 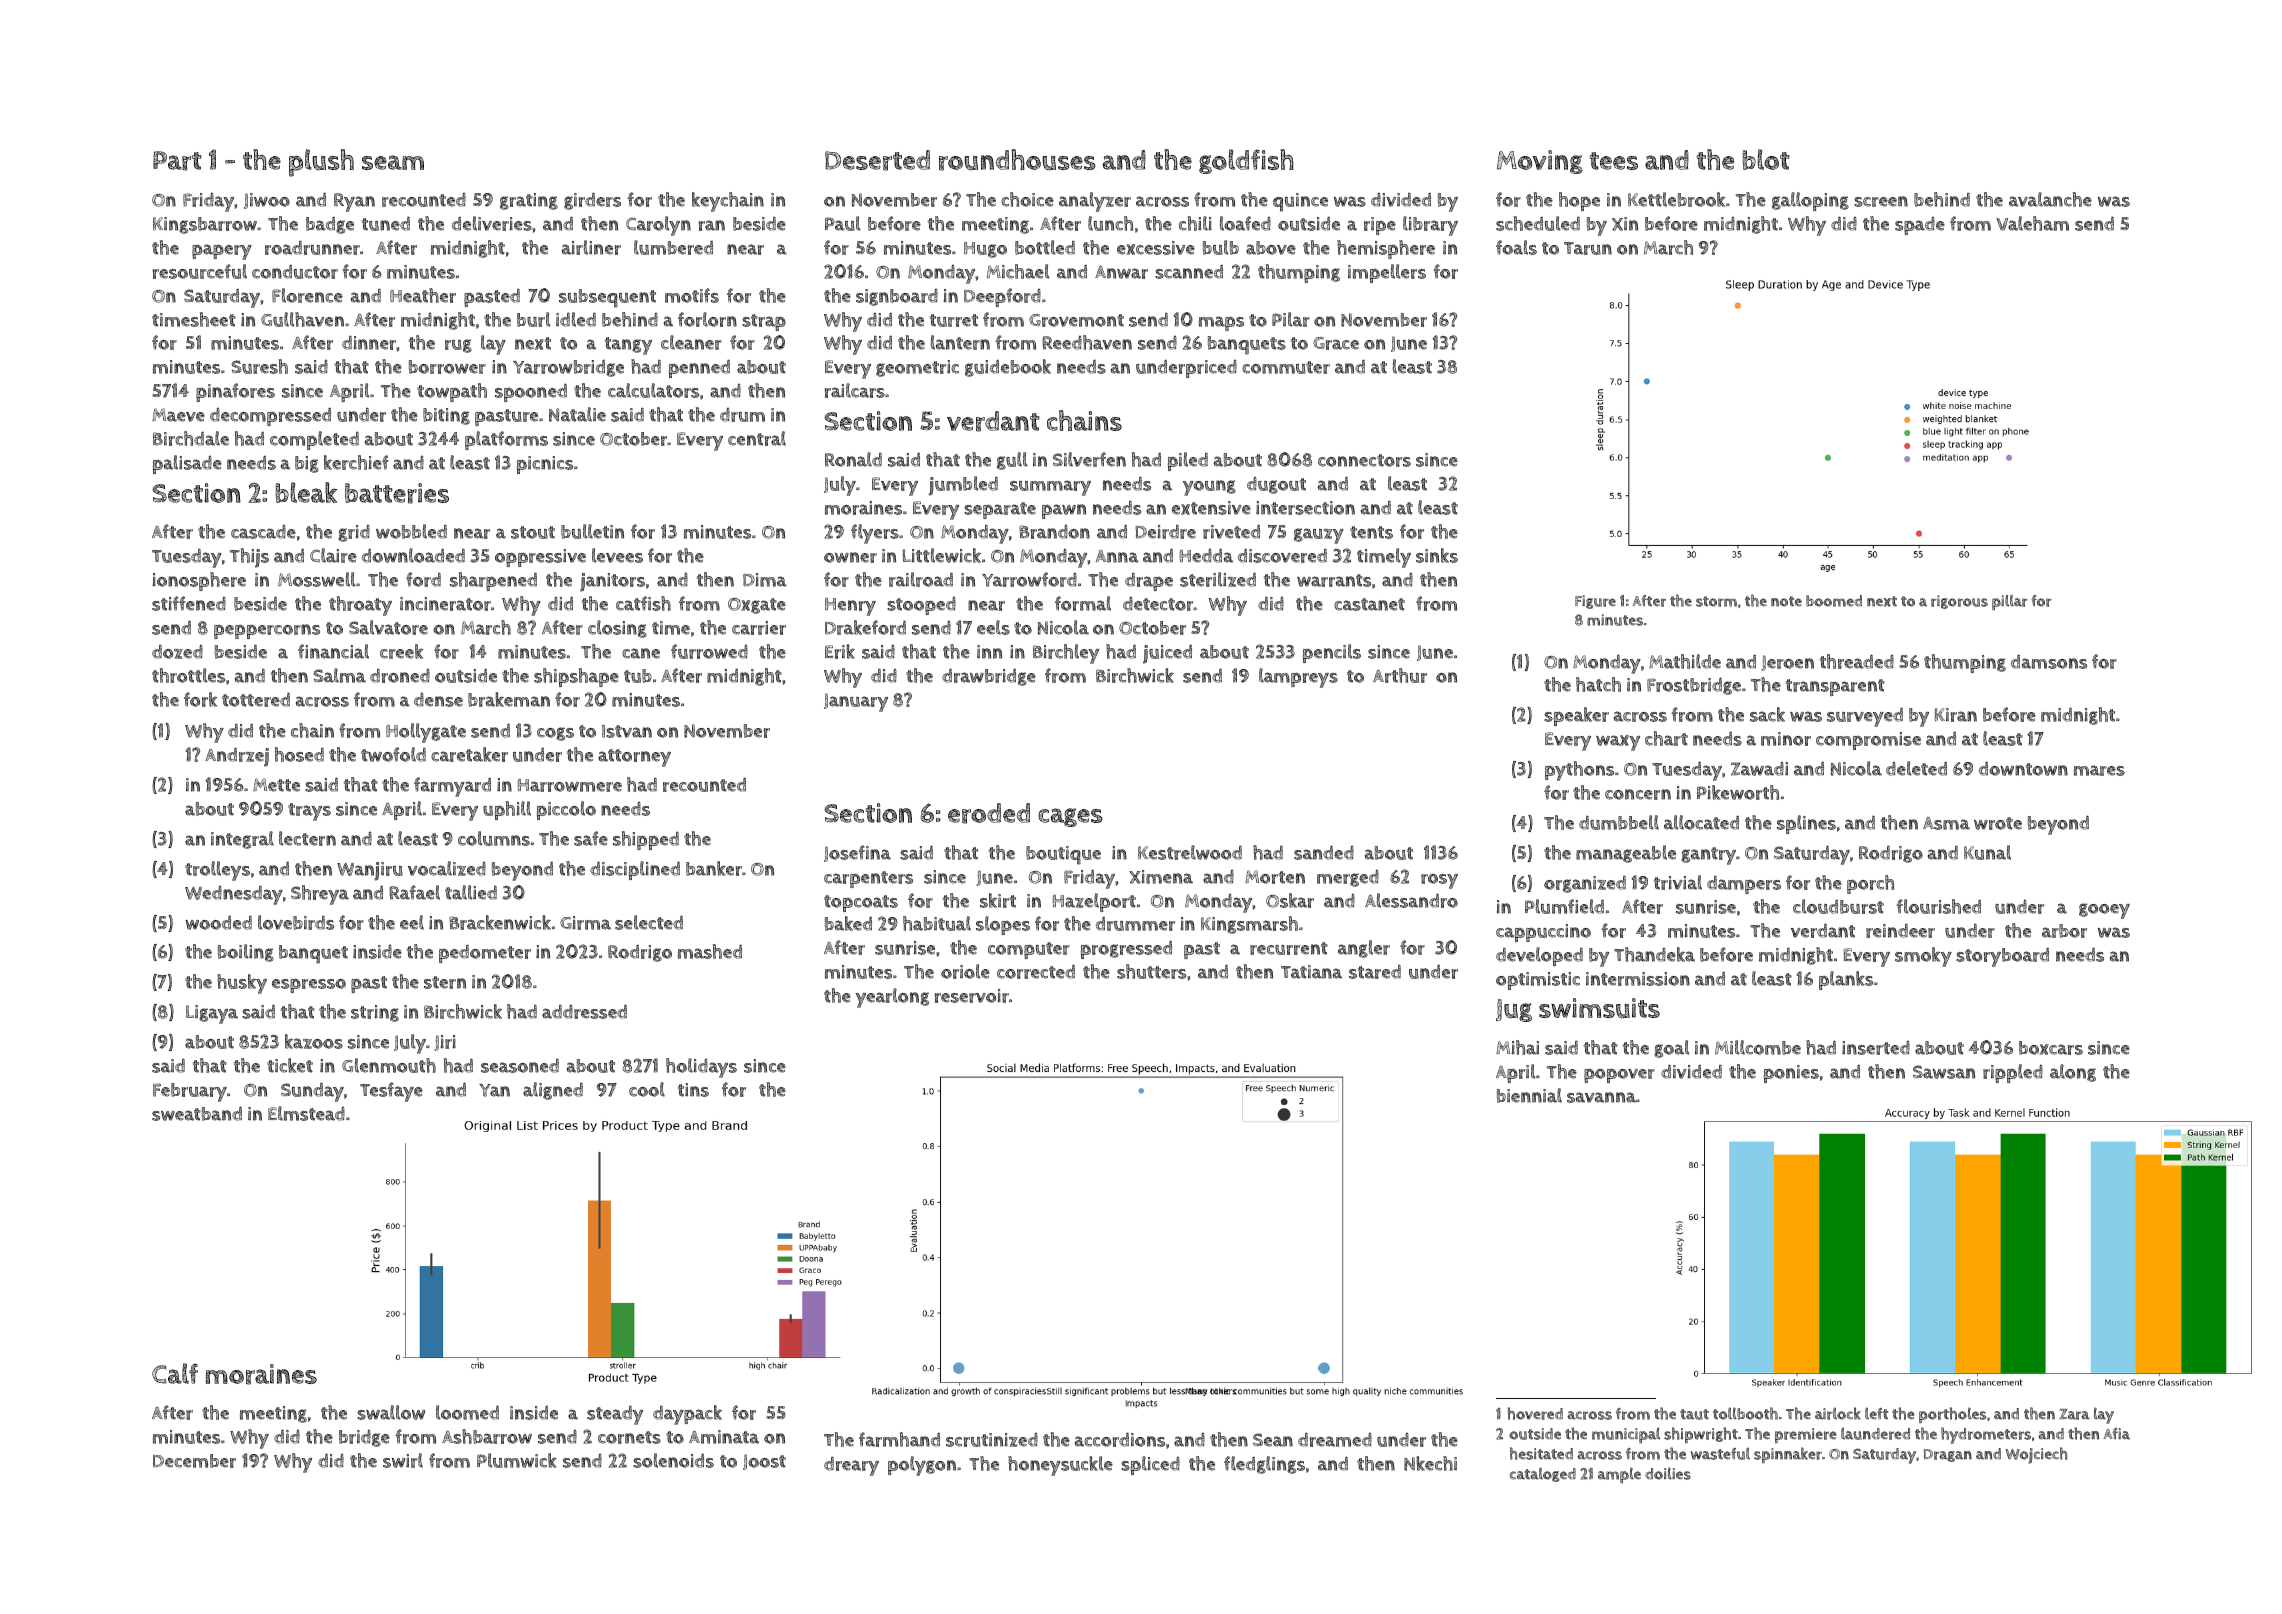 What do you see at coordinates (1614, 161) in the screenshot?
I see `tees` at bounding box center [1614, 161].
